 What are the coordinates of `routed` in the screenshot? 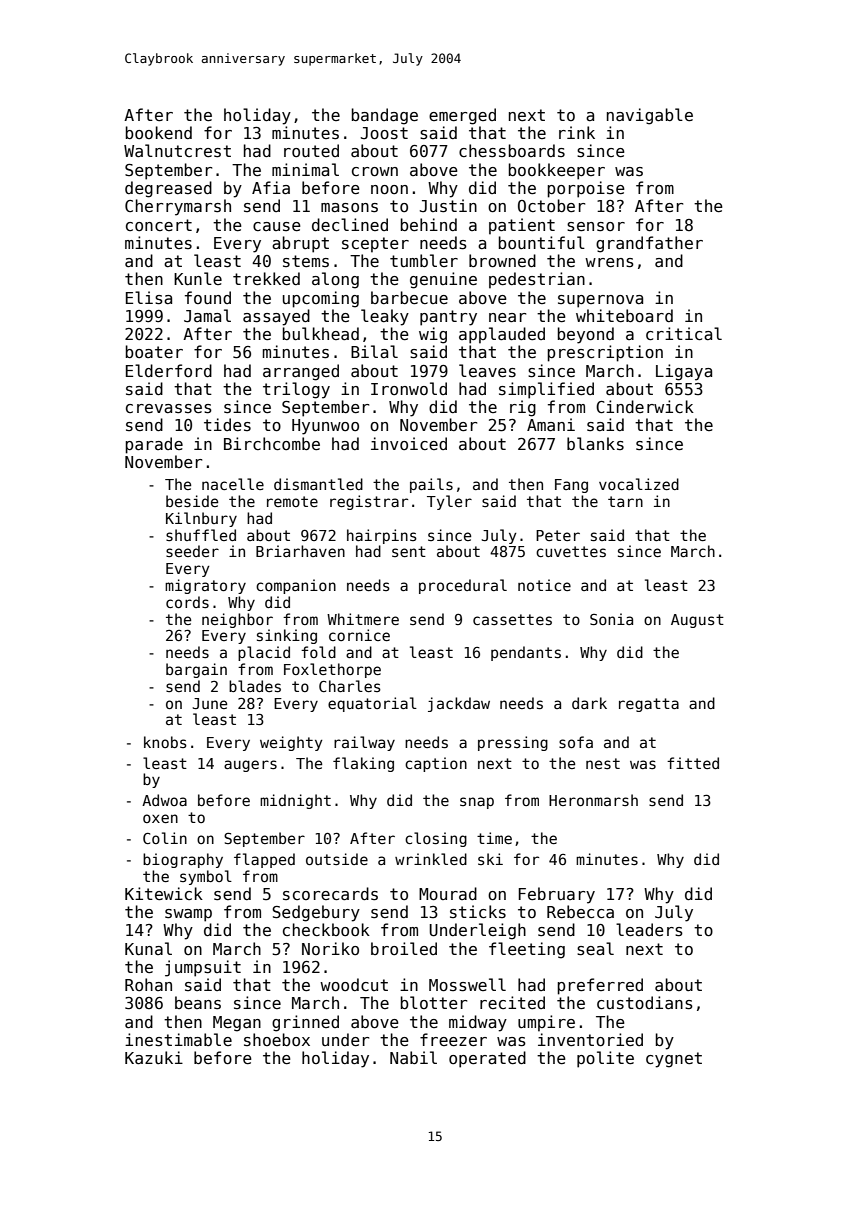 It's located at (311, 150).
